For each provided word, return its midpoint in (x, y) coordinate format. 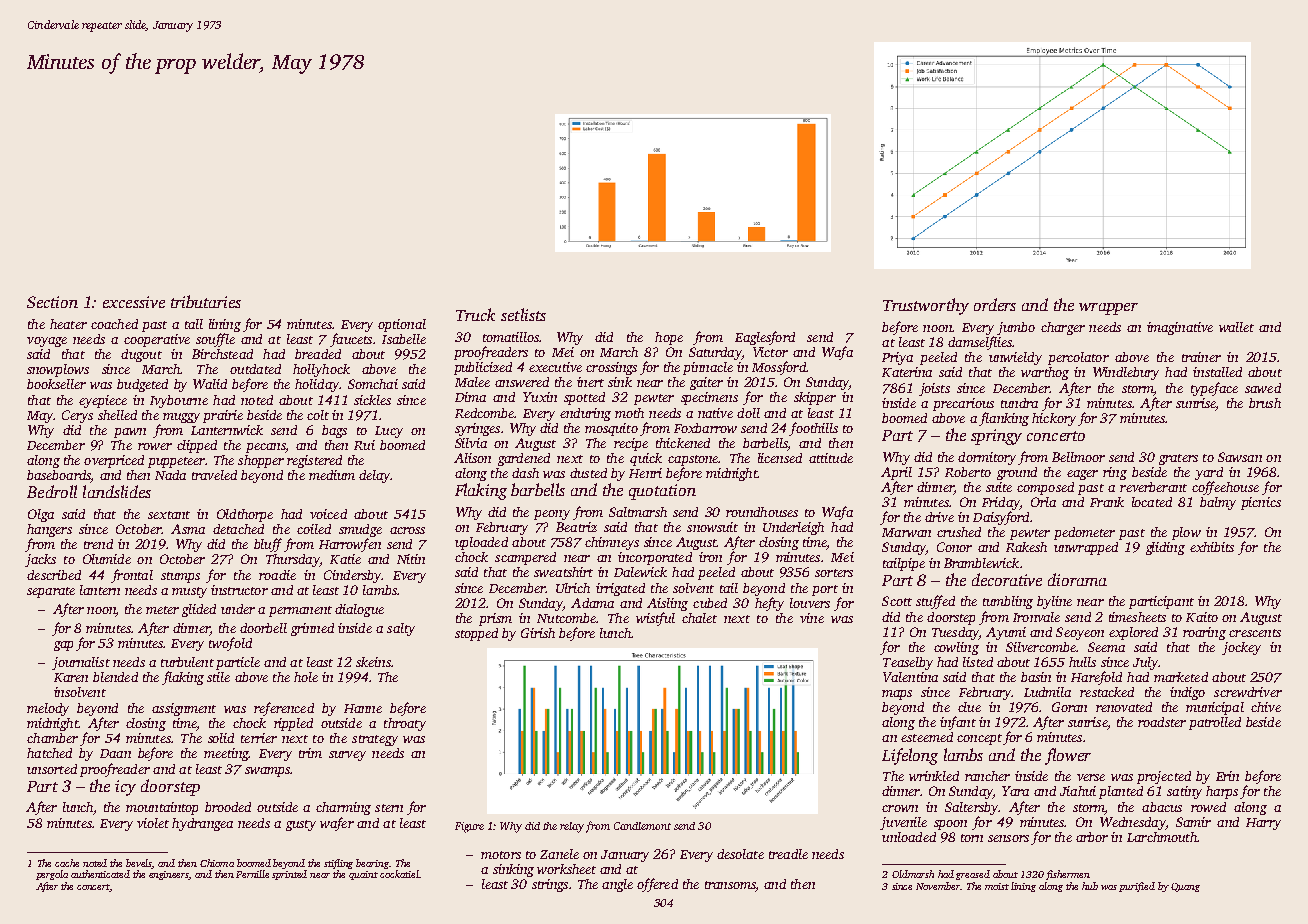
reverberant (1153, 487)
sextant (169, 515)
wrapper (1108, 309)
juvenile (903, 823)
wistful (655, 619)
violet (153, 823)
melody (48, 709)
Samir (1193, 822)
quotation (662, 492)
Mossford (779, 368)
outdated (255, 369)
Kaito (1202, 617)
